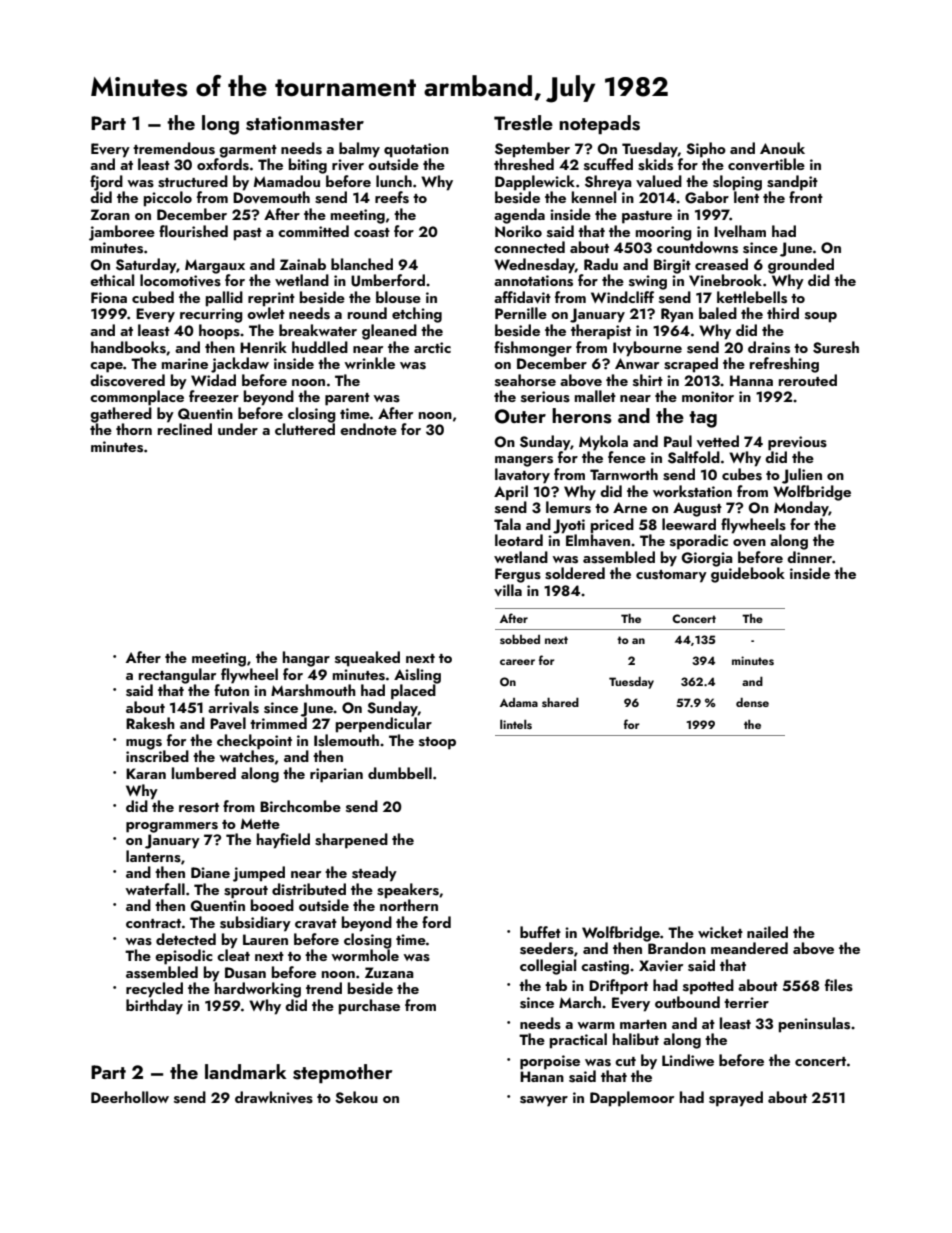 The width and height of the screenshot is (952, 1233). What do you see at coordinates (233, 707) in the screenshot?
I see `arrivals` at bounding box center [233, 707].
